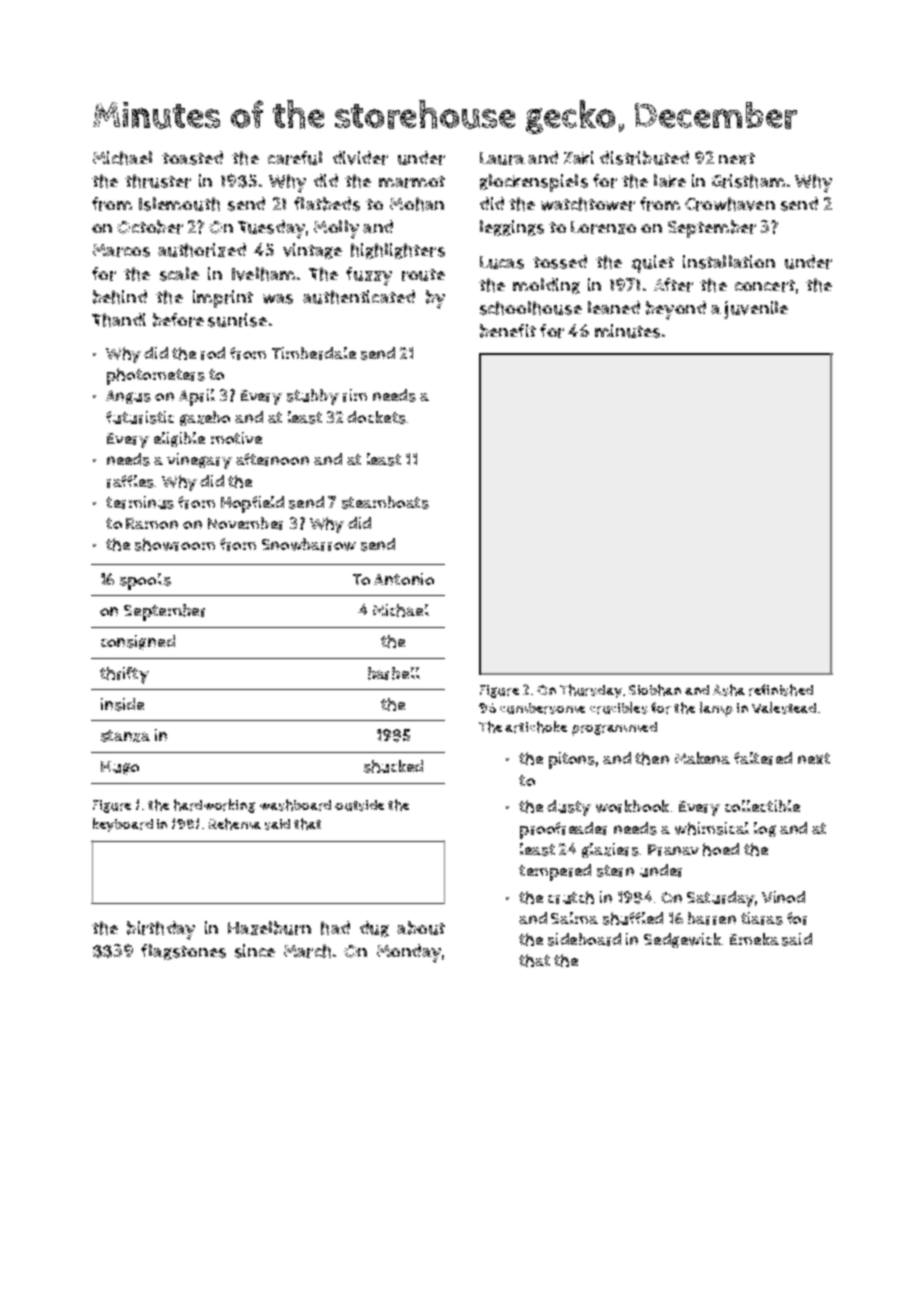 This image has width=924, height=1308. What do you see at coordinates (237, 320) in the image?
I see `sunrise` at bounding box center [237, 320].
